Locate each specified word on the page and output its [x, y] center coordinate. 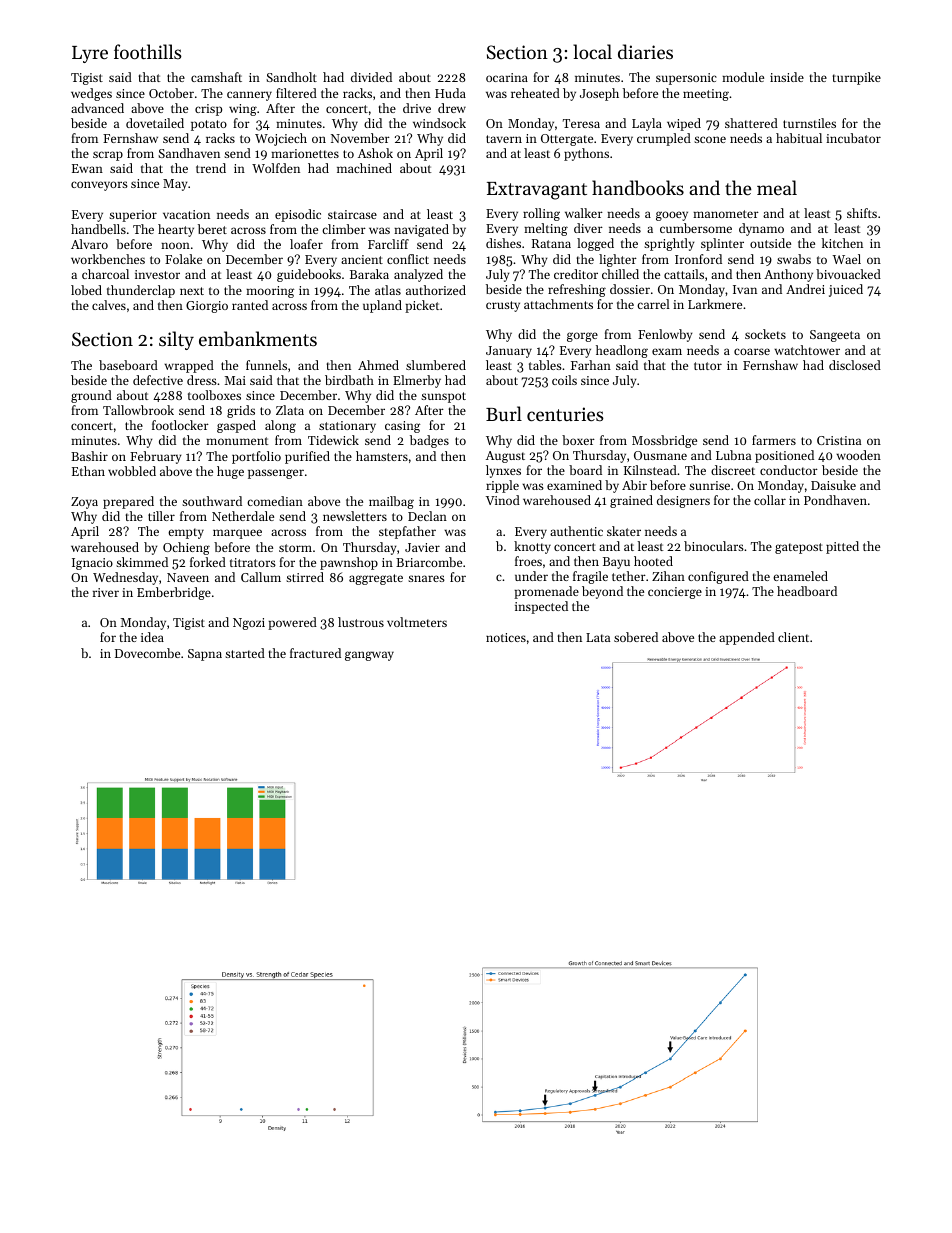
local [592, 51]
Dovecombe [147, 653]
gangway [369, 656]
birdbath [349, 380]
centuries [565, 414]
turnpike [857, 78]
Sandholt [291, 77]
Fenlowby [665, 335]
